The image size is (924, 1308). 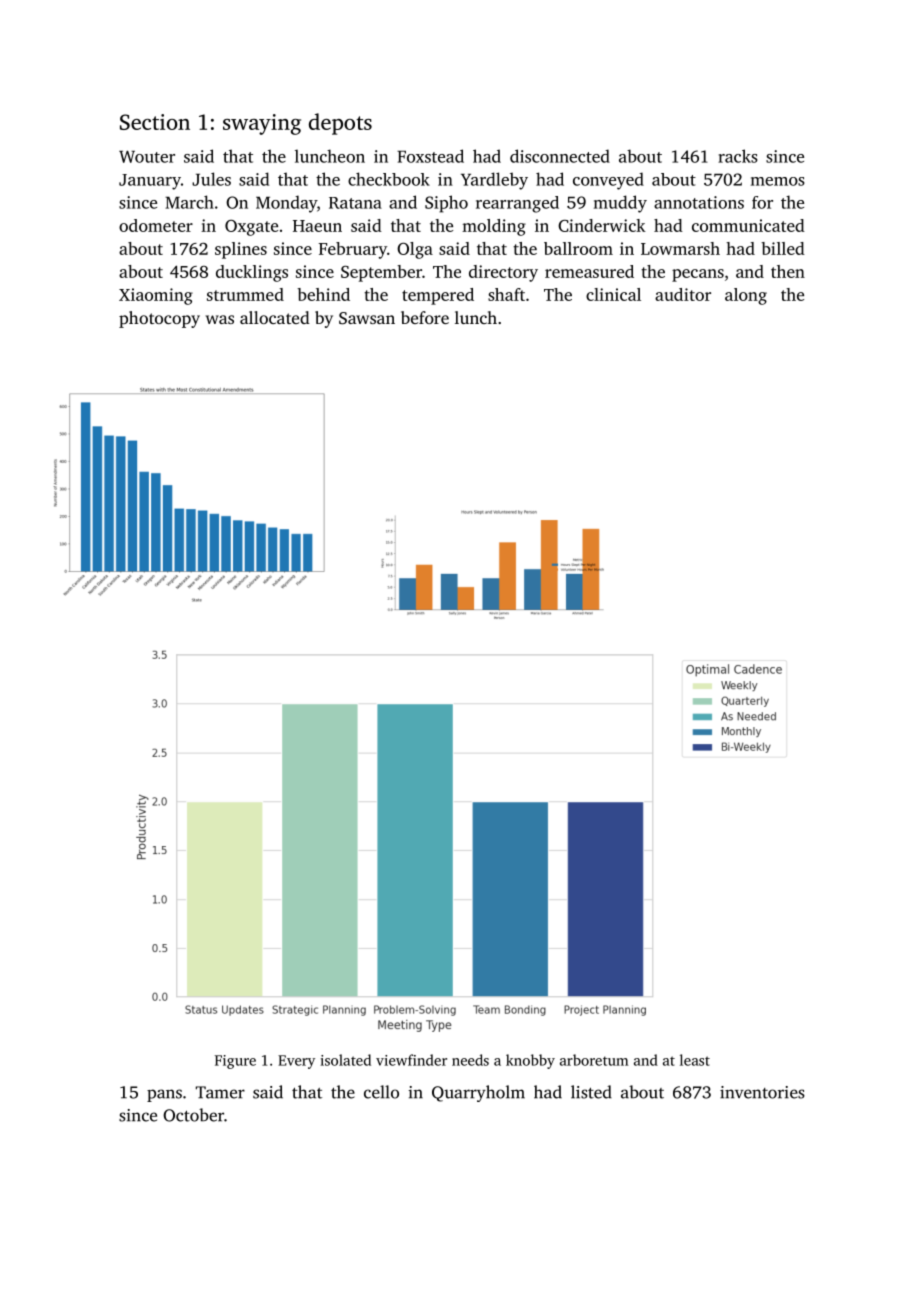 I want to click on Every, so click(x=296, y=1062).
